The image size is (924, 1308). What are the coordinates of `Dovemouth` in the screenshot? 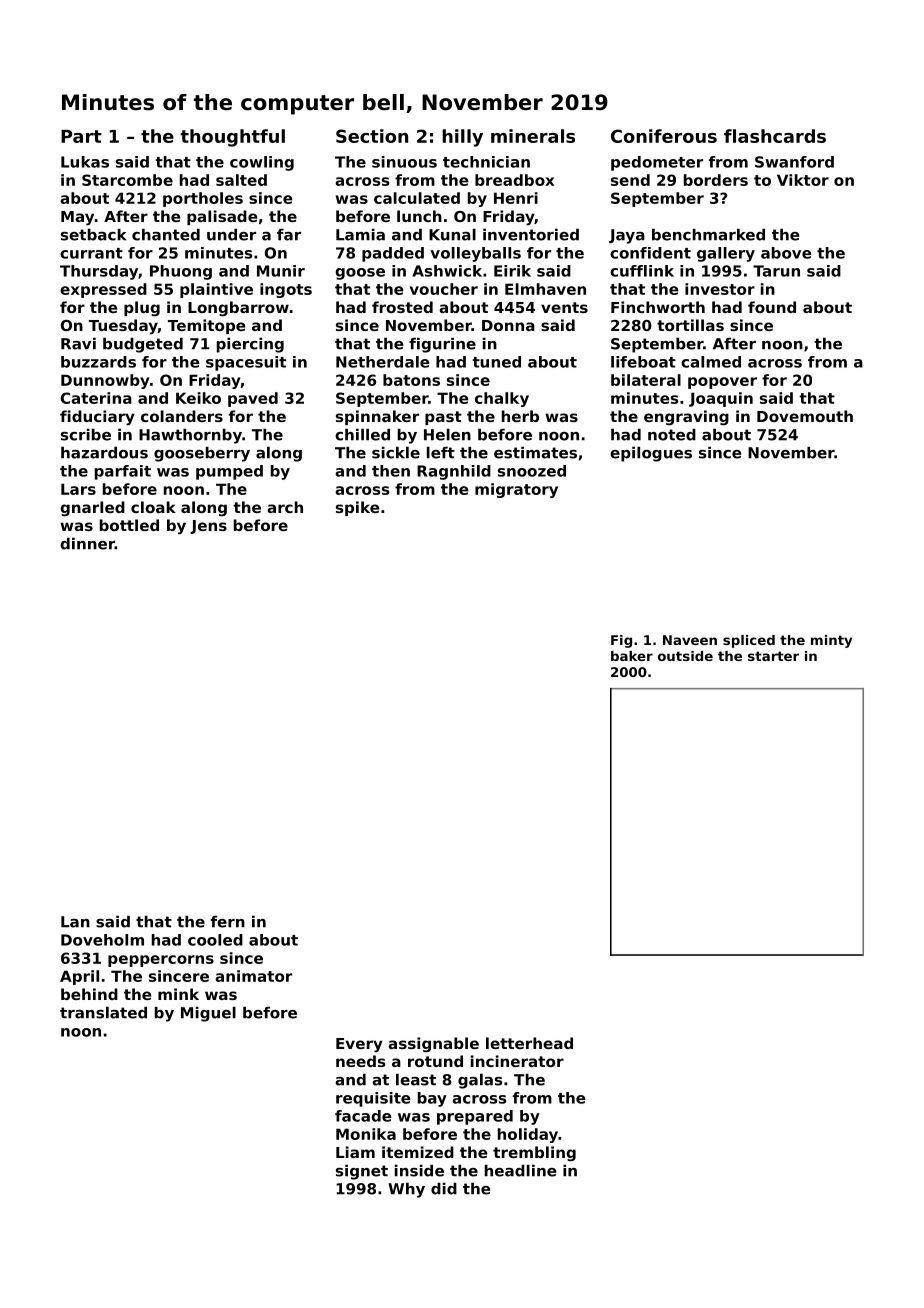 It's located at (805, 416).
